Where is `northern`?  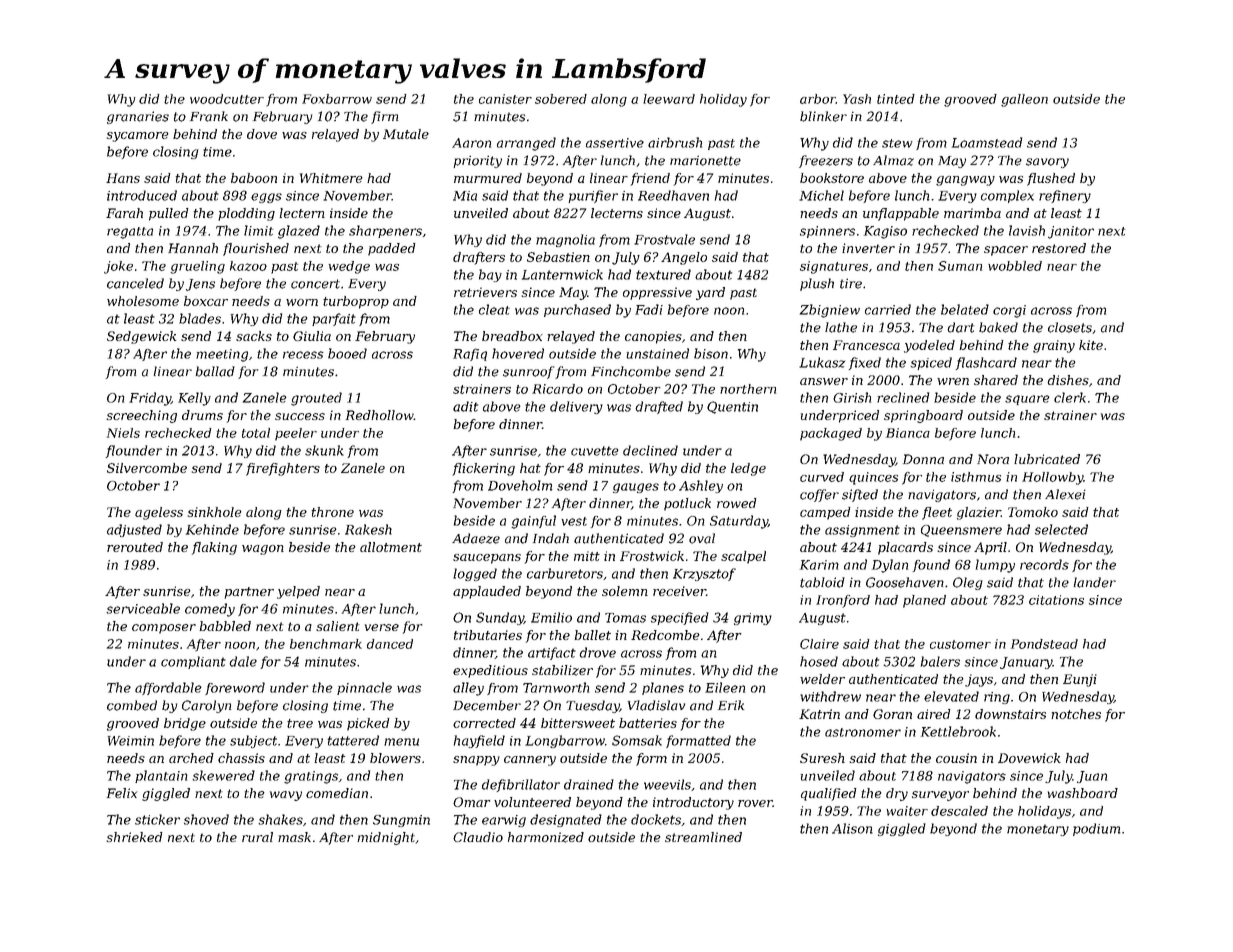 northern is located at coordinates (748, 389).
